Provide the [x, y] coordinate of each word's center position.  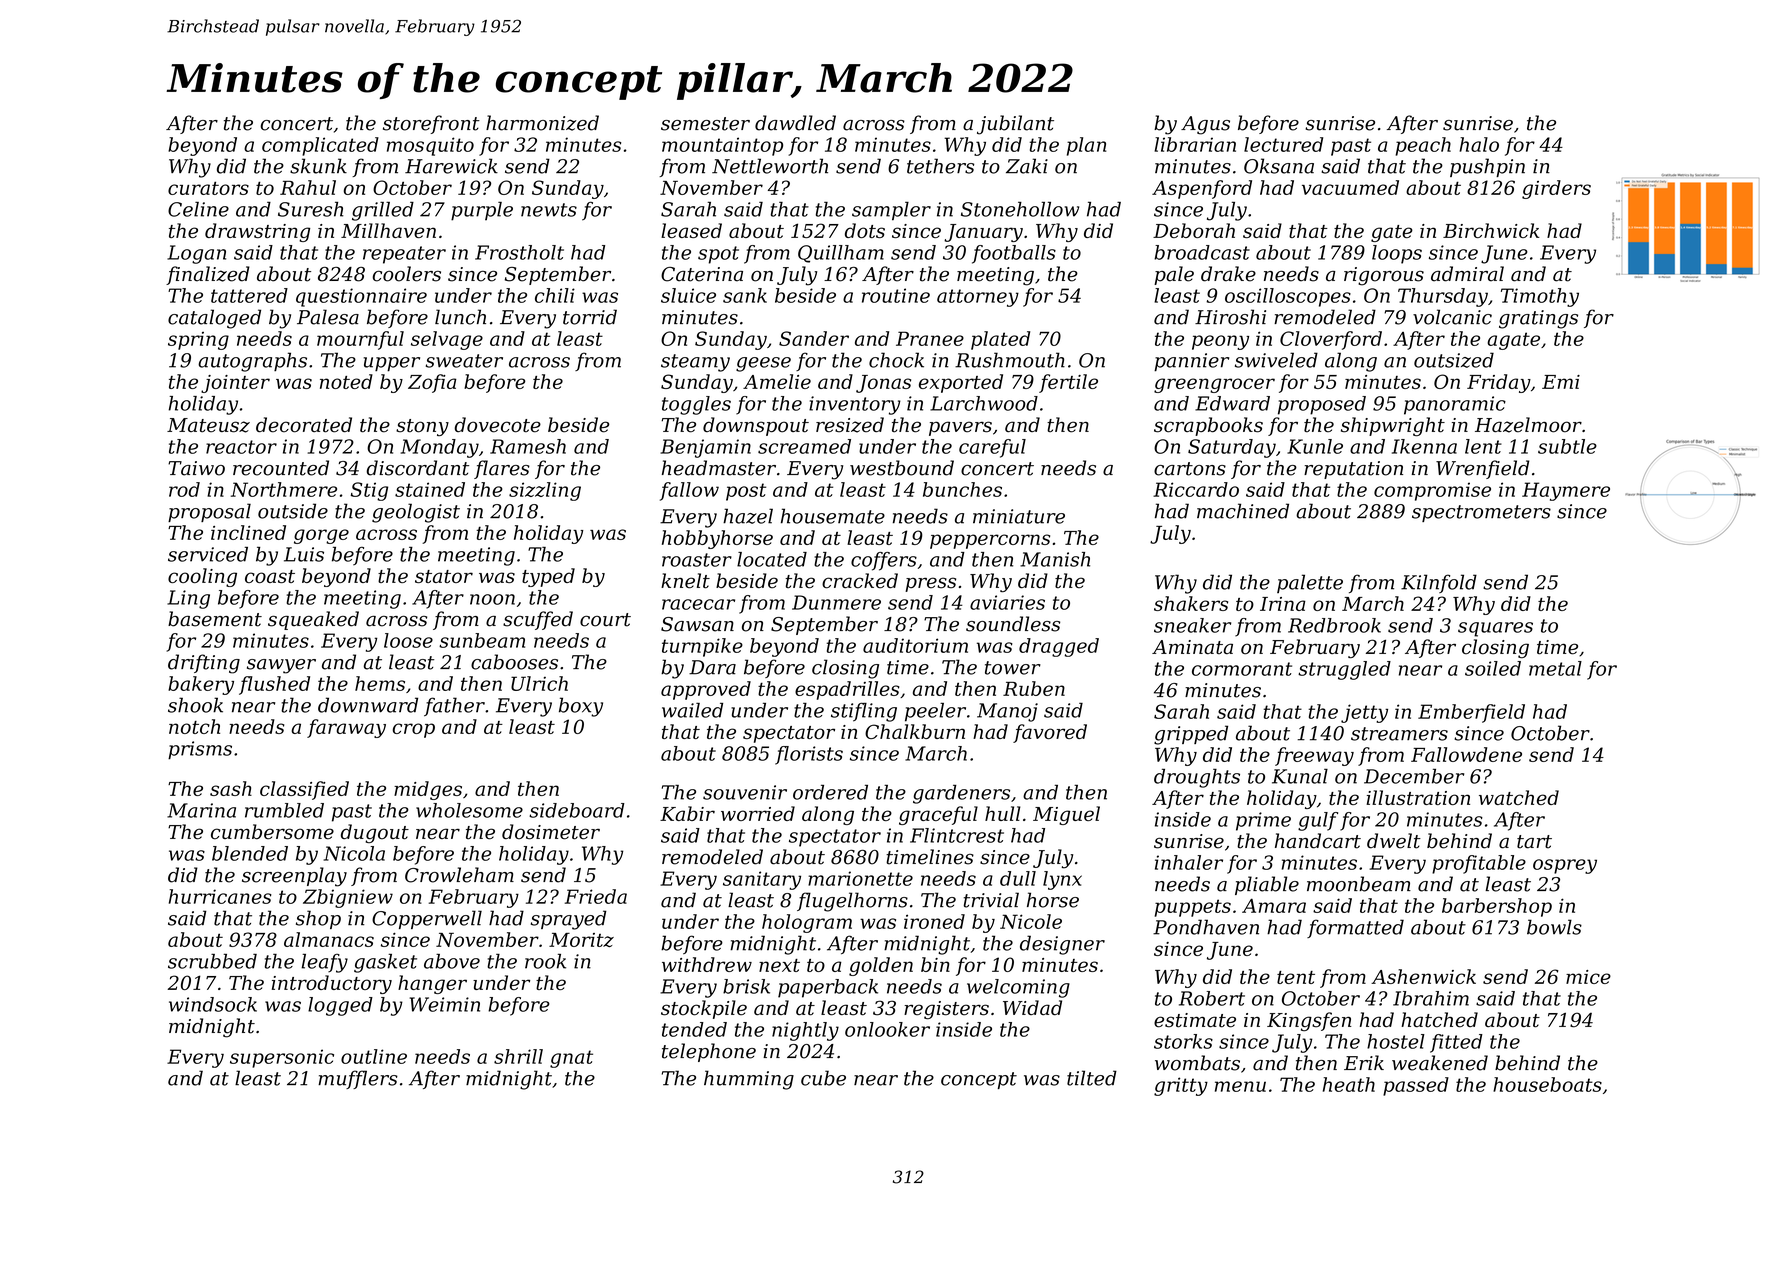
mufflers [358, 1079]
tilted [1092, 1078]
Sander [814, 338]
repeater [404, 255]
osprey [1565, 866]
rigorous [1384, 276]
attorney [978, 298]
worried [758, 813]
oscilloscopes [1288, 297]
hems [380, 683]
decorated [304, 425]
